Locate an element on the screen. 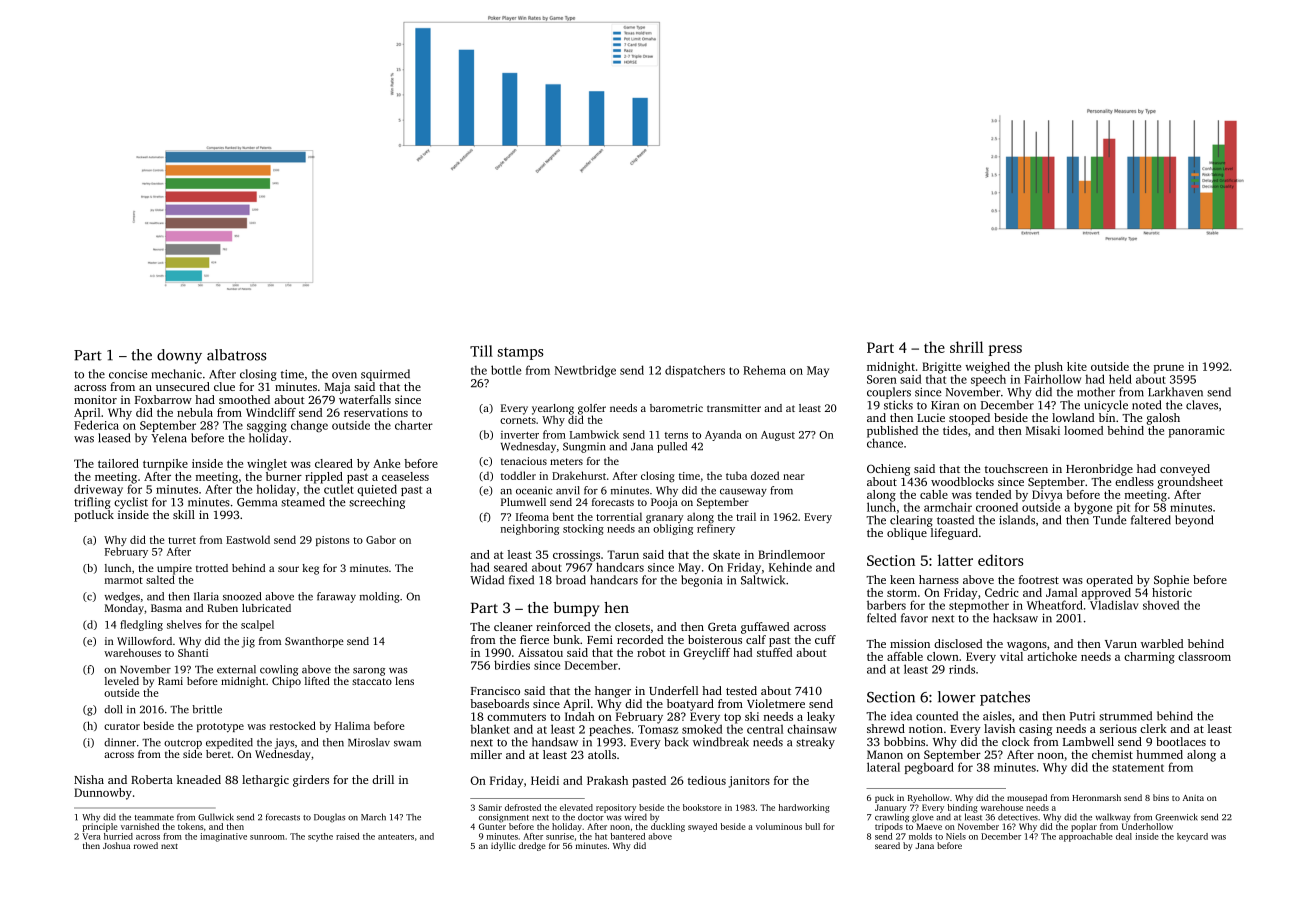 This screenshot has height=924, width=1308. editors is located at coordinates (1001, 560).
